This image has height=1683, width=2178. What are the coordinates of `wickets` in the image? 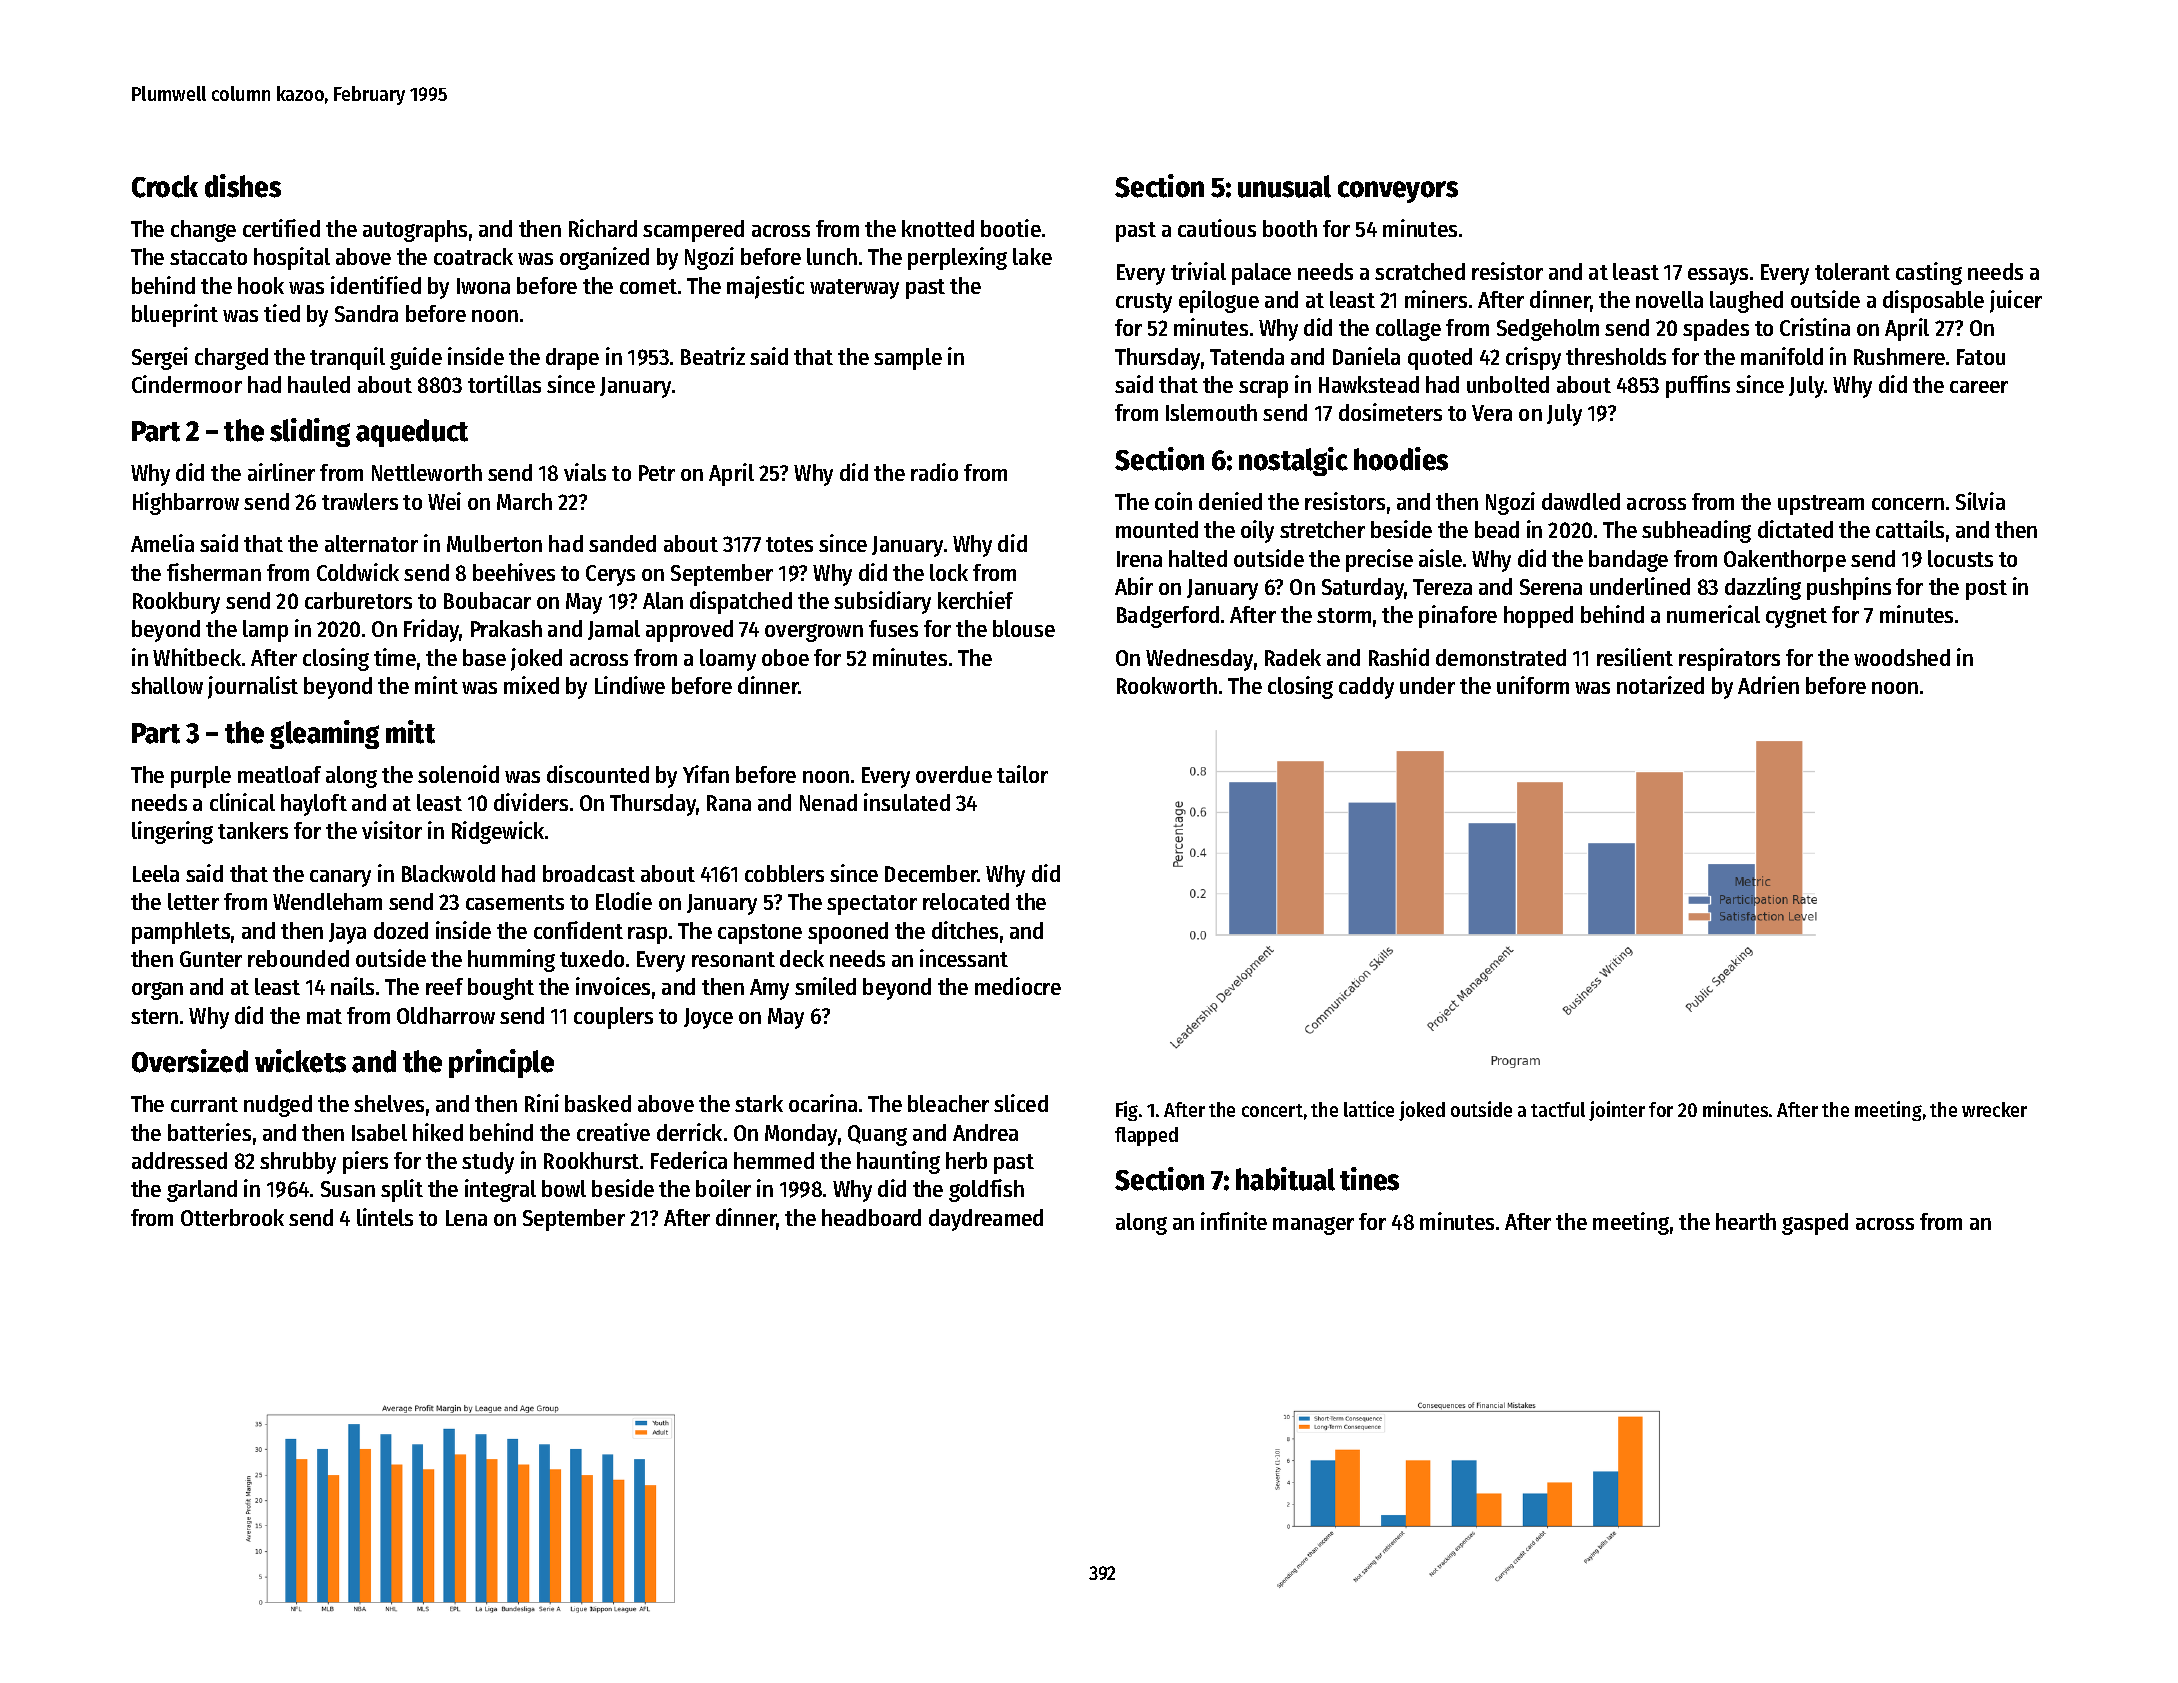 It's located at (300, 1061).
